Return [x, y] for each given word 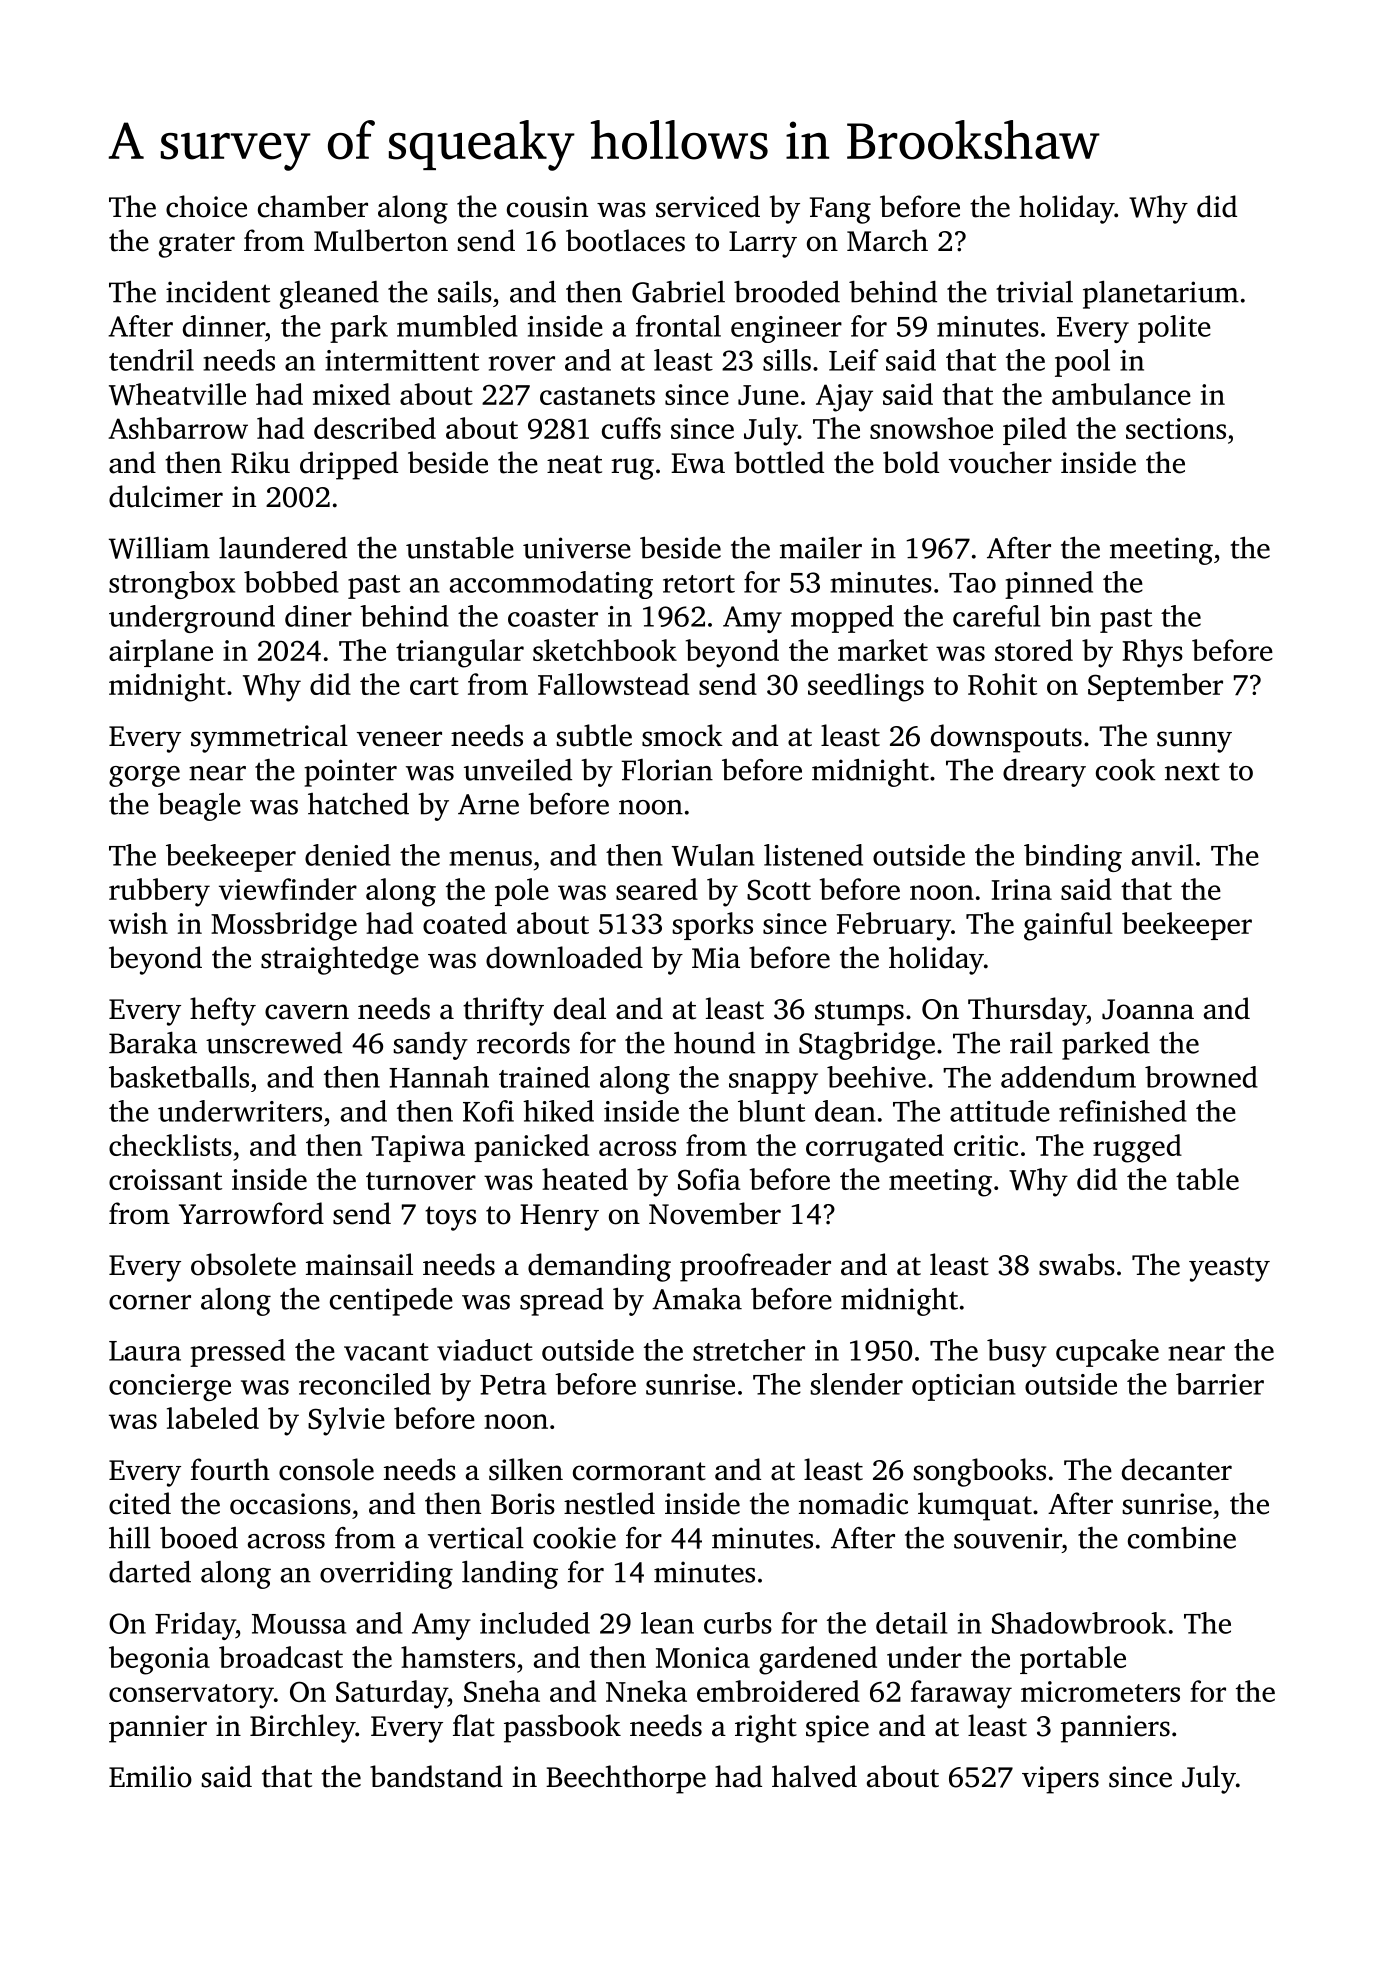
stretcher [749, 1350]
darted [150, 1571]
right [766, 1728]
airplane [161, 653]
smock [682, 735]
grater [197, 245]
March [887, 240]
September [1155, 687]
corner [150, 1302]
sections [1176, 428]
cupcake [1107, 1353]
